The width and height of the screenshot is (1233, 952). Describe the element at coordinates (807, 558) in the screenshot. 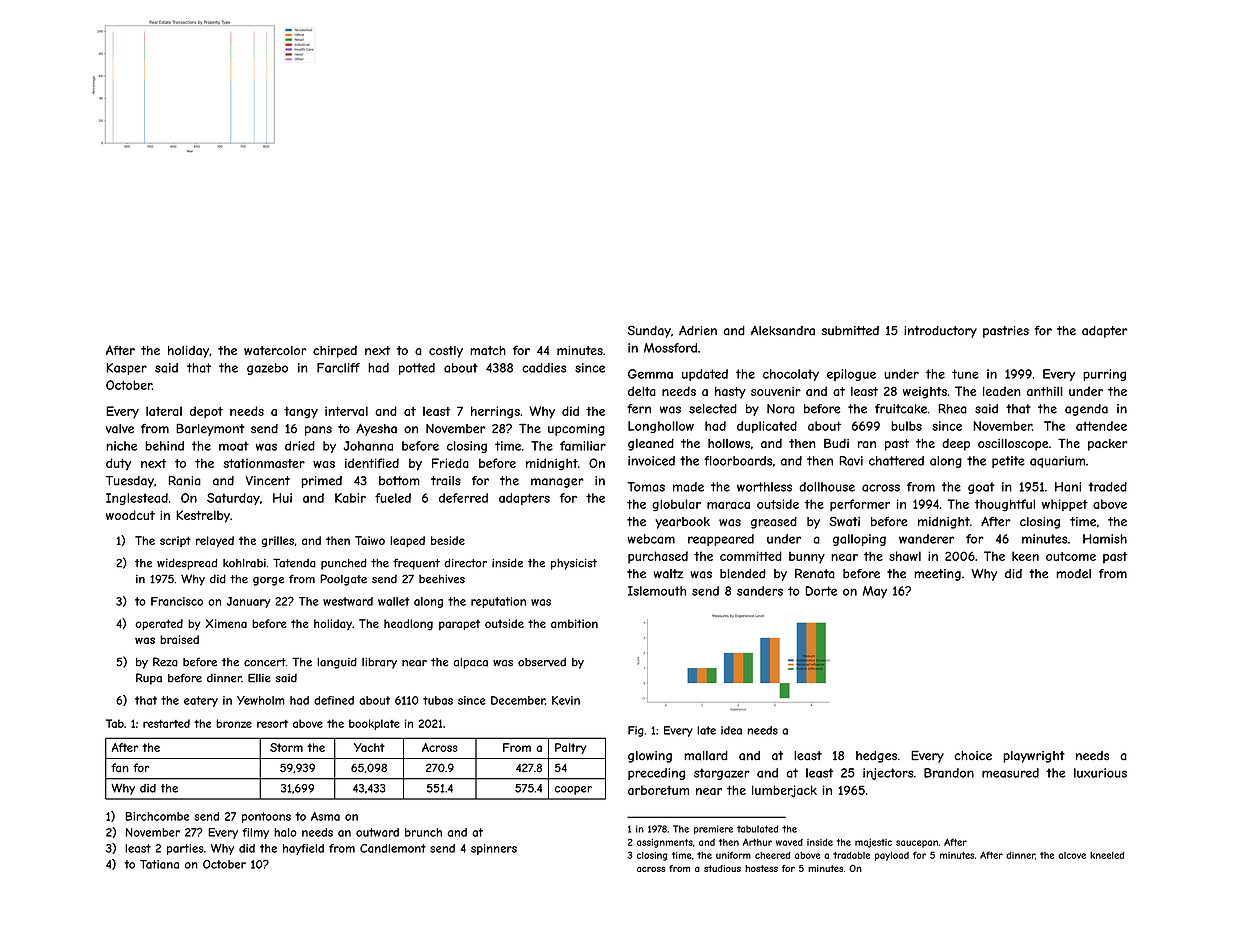

I see `bunny` at that location.
